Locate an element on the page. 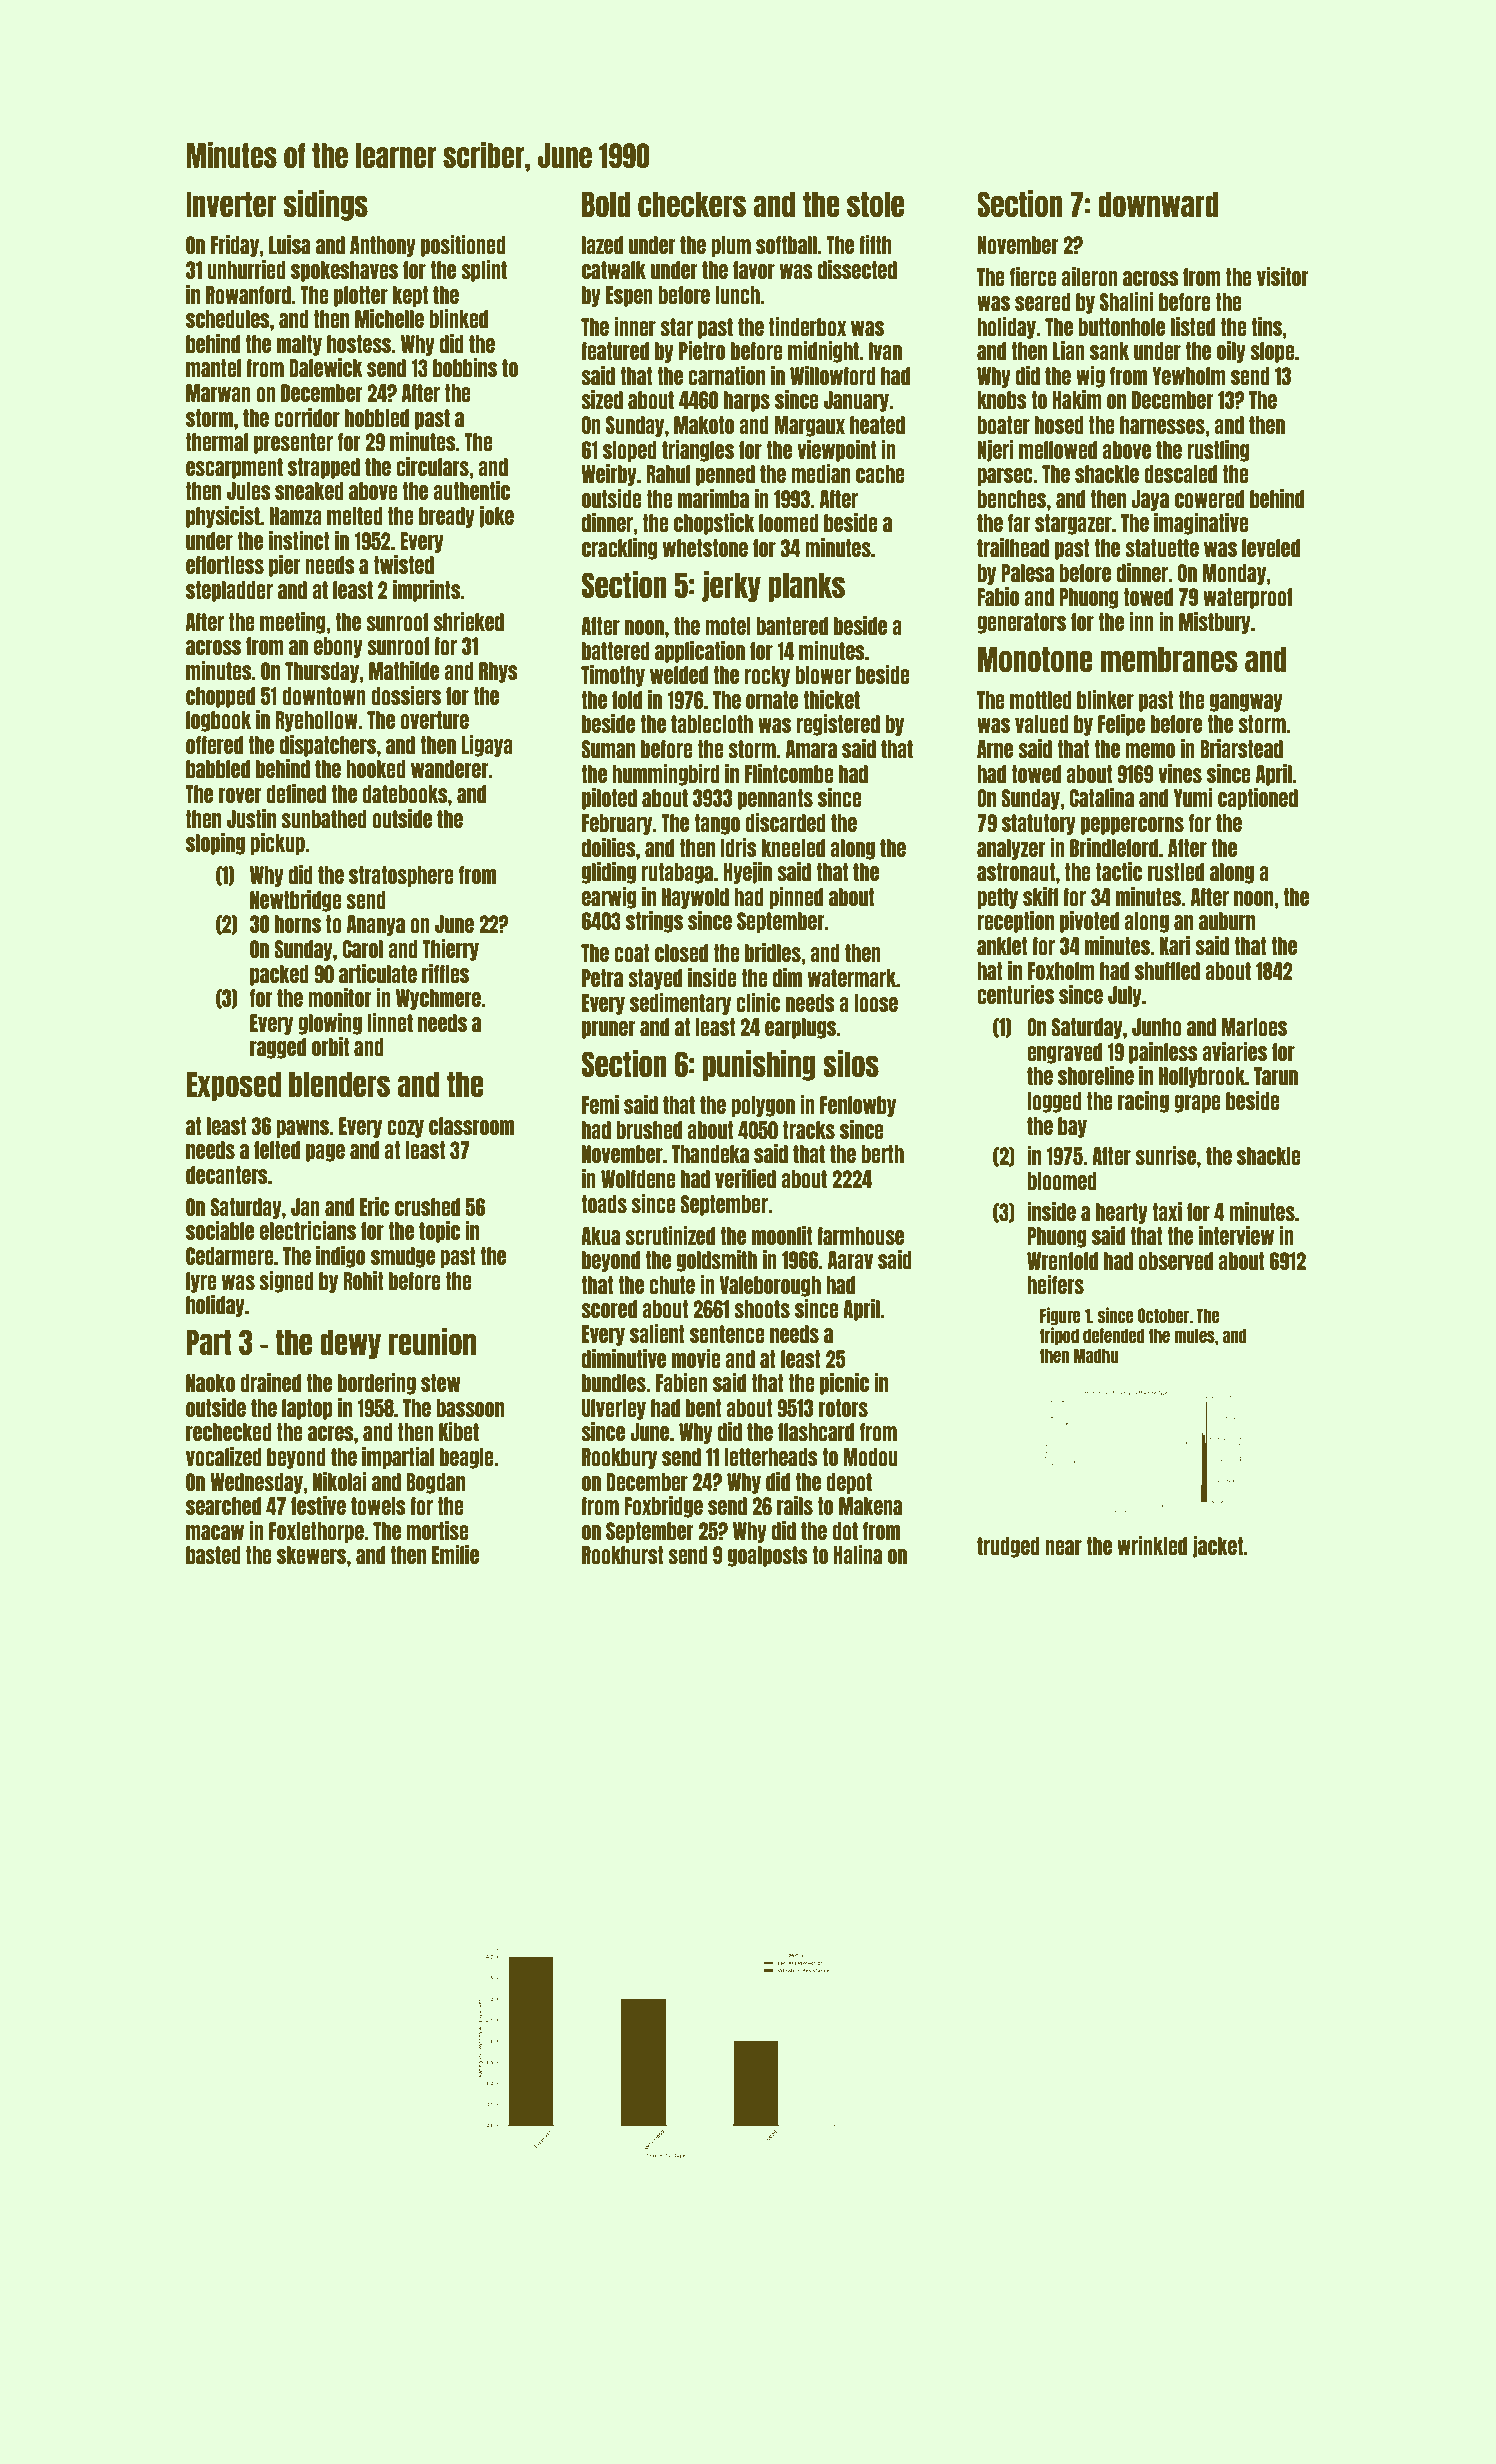 The height and width of the document is (2464, 1496). Akua is located at coordinates (600, 1236).
